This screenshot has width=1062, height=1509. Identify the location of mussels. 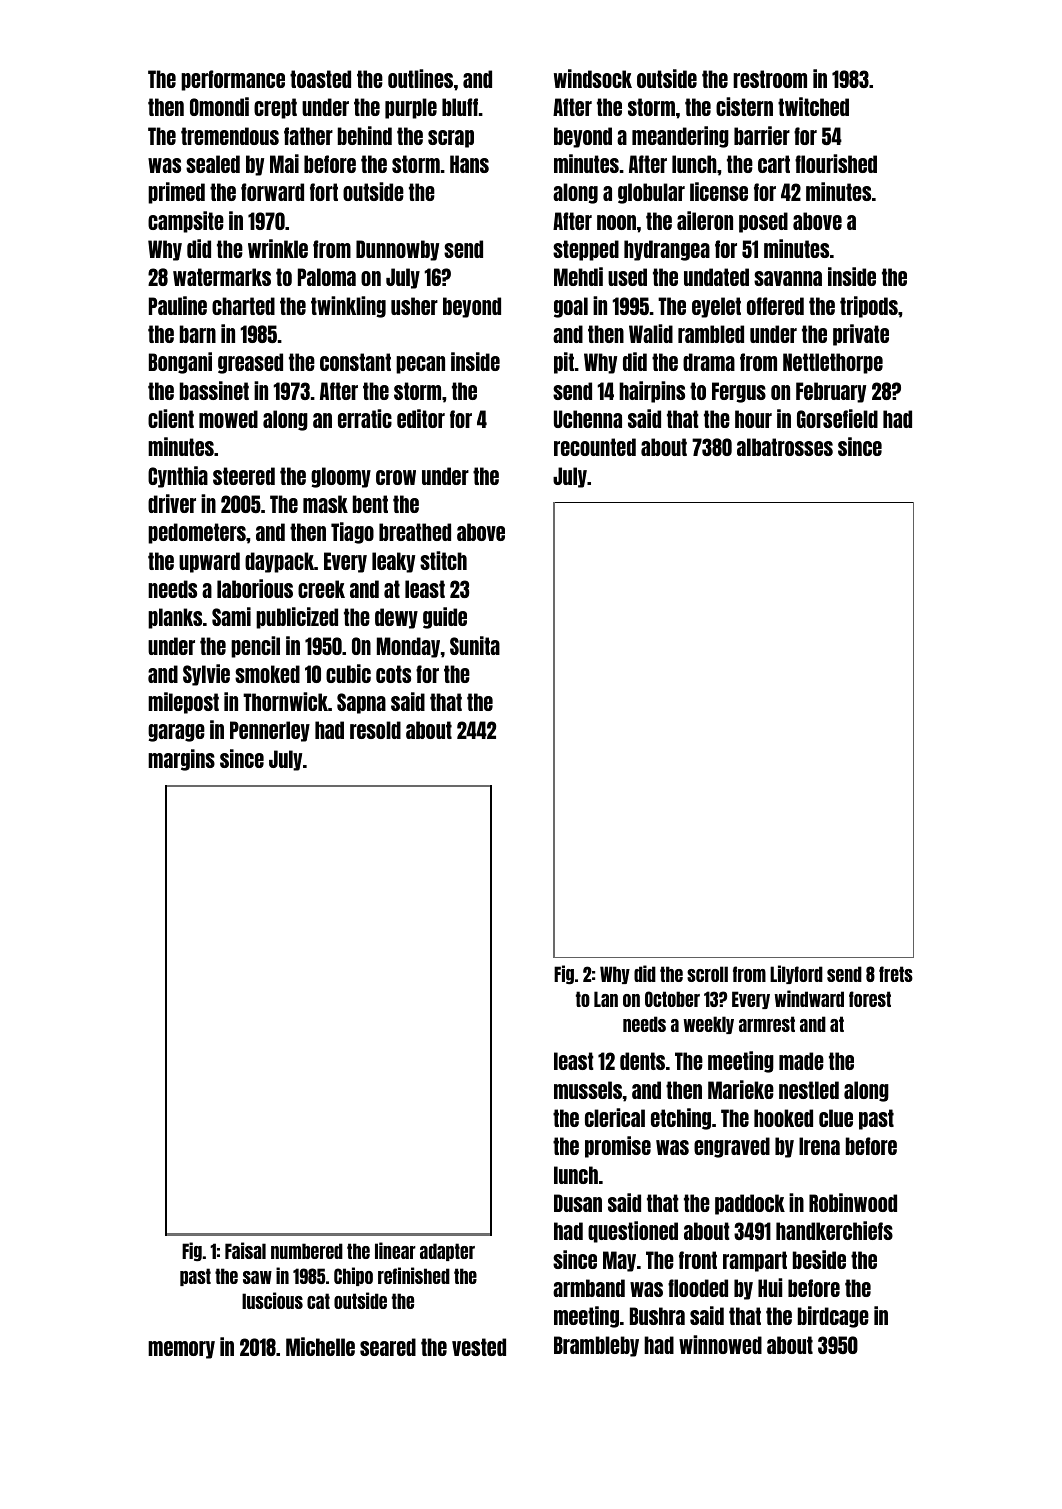
(588, 1090).
